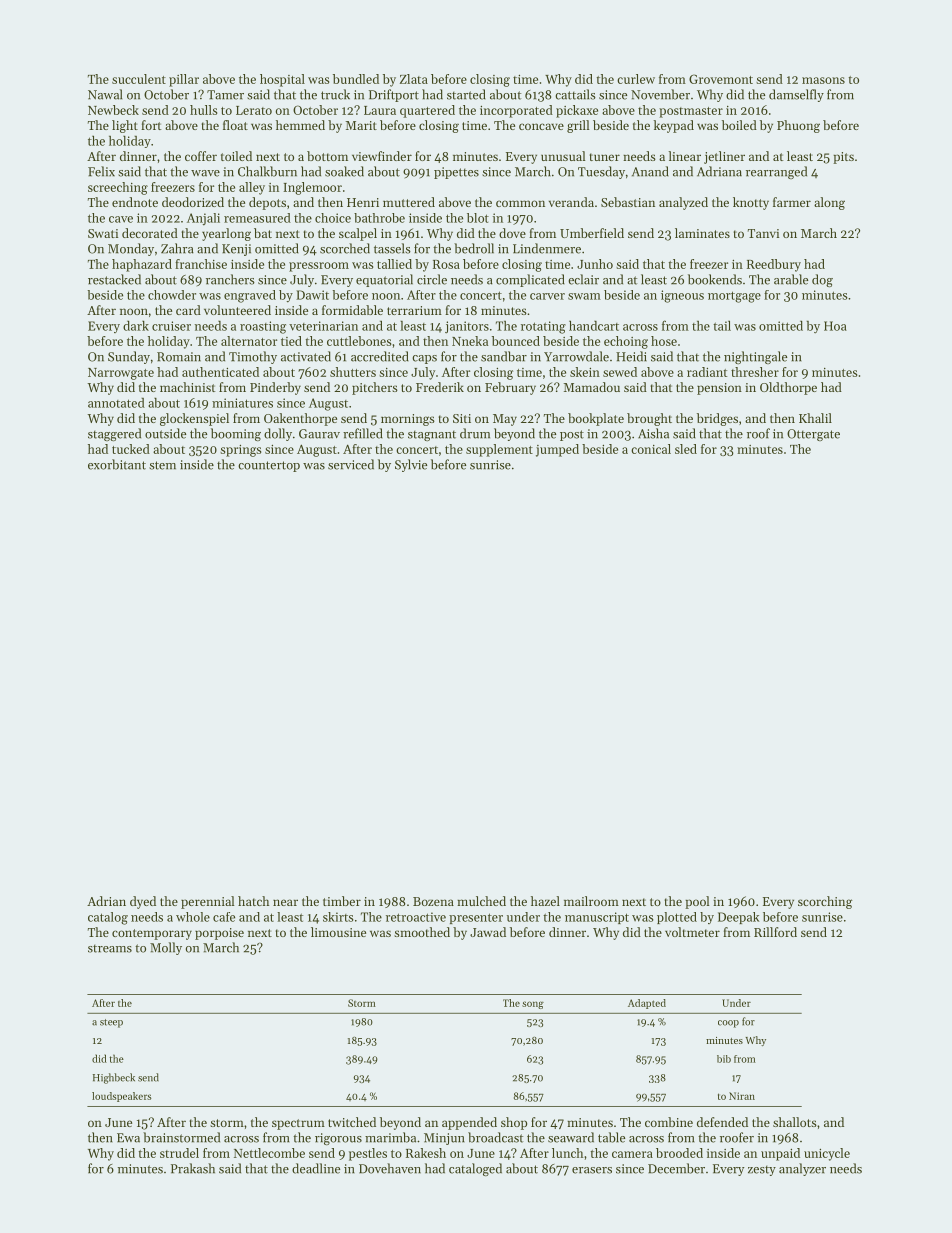 The image size is (952, 1233). What do you see at coordinates (775, 932) in the screenshot?
I see `Rillford` at bounding box center [775, 932].
